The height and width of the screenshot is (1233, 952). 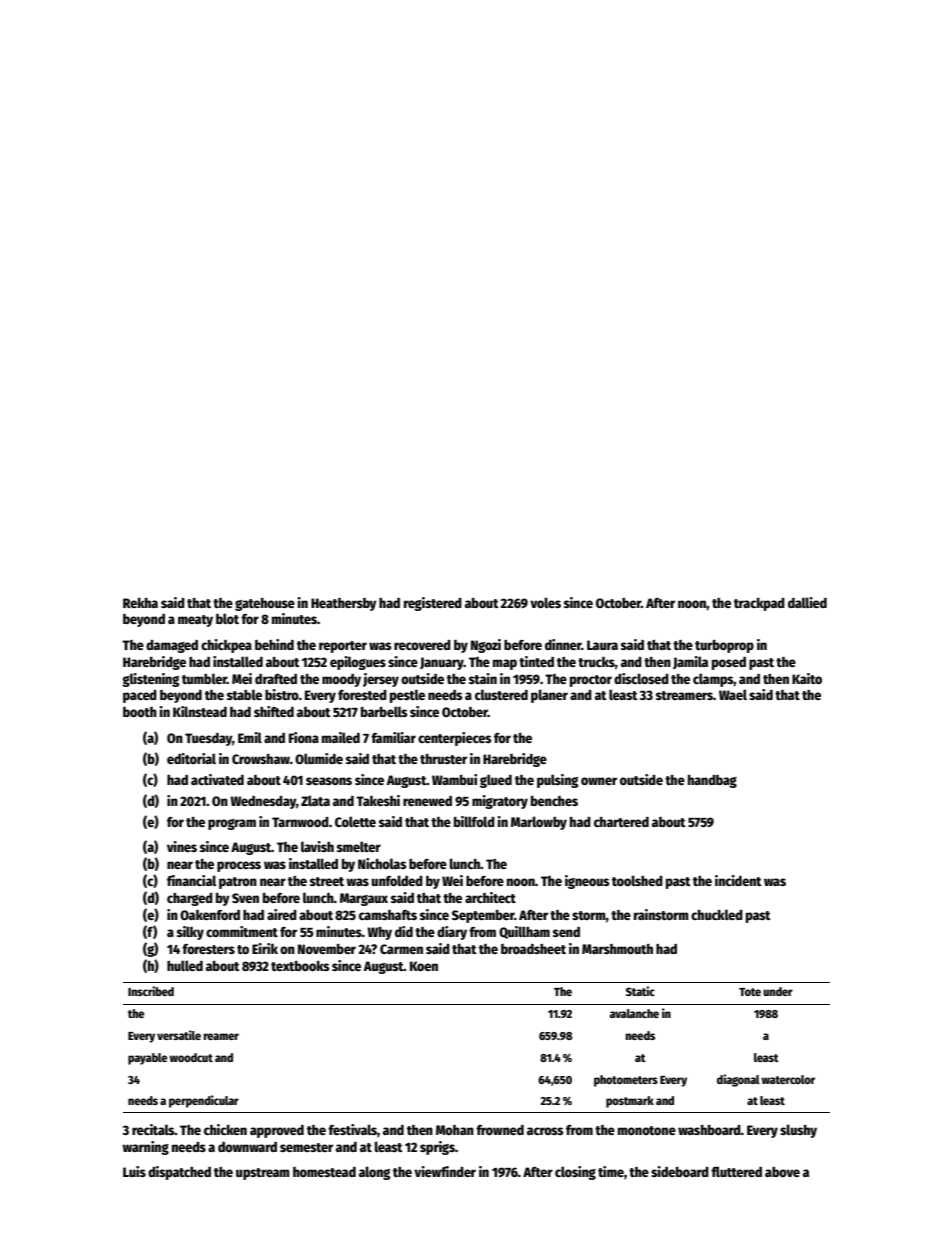 What do you see at coordinates (306, 1147) in the screenshot?
I see `semester` at bounding box center [306, 1147].
